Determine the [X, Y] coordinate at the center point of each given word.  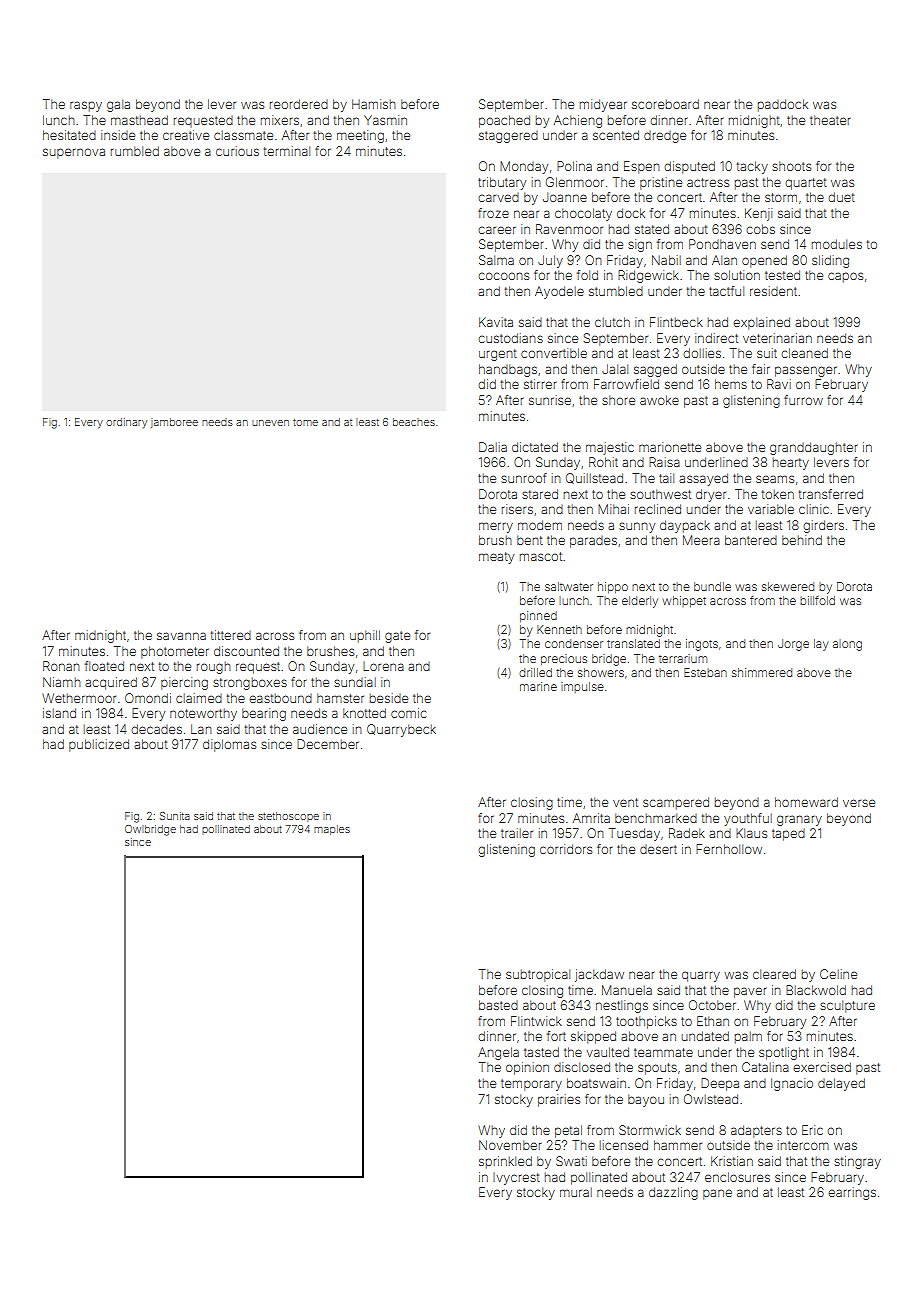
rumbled [135, 151]
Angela [498, 1053]
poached [504, 121]
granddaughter [814, 448]
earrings [852, 1193]
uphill [365, 636]
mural [576, 1192]
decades [156, 729]
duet [841, 197]
